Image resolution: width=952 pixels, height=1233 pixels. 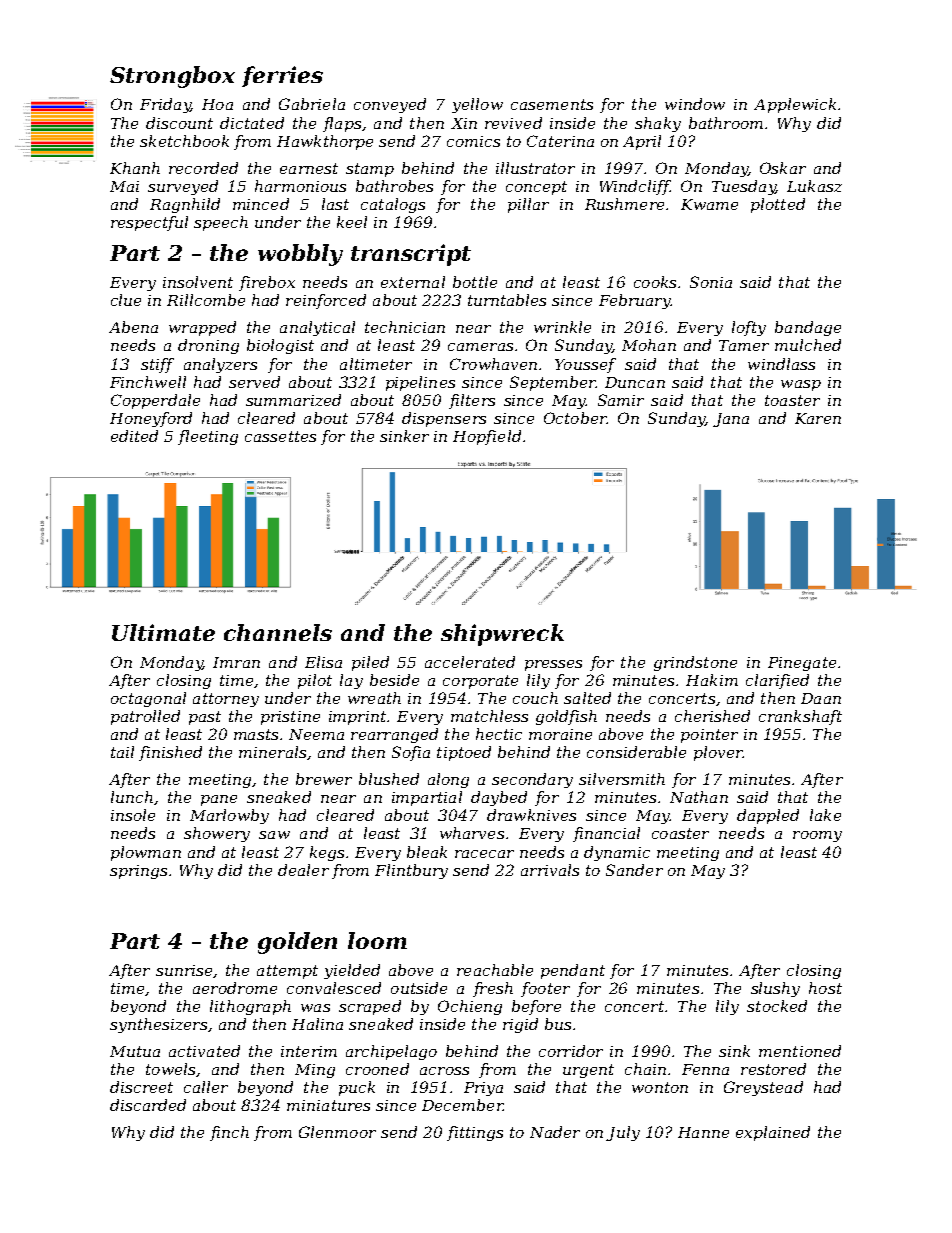 What do you see at coordinates (795, 105) in the screenshot?
I see `Applewick` at bounding box center [795, 105].
